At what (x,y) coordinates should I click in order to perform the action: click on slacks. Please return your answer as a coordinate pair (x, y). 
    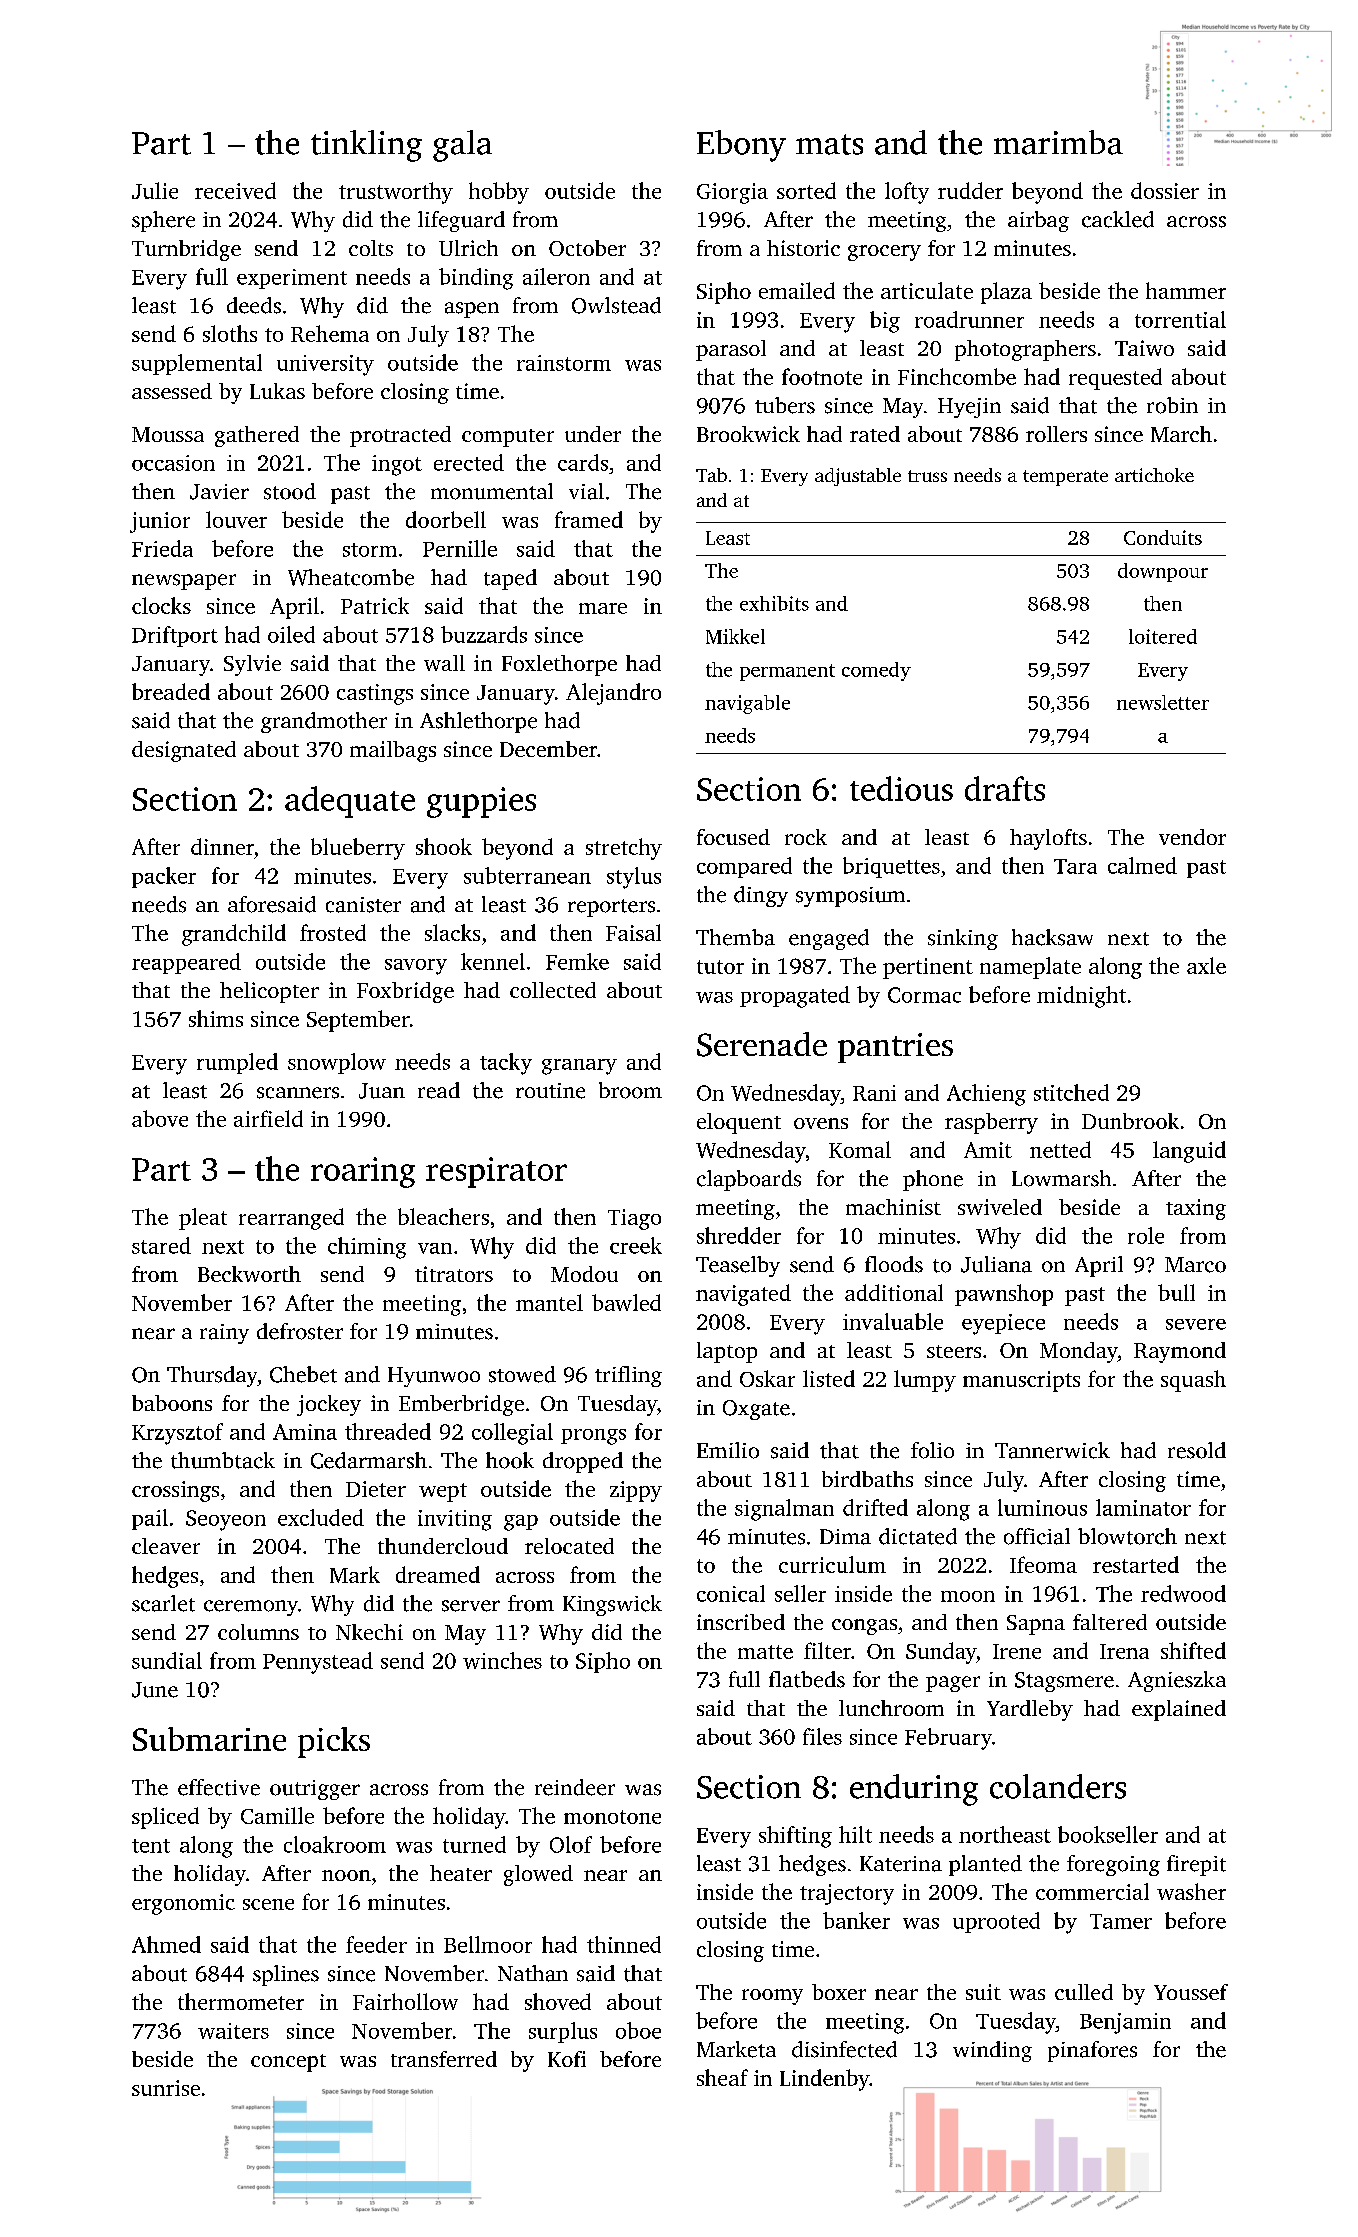
    Looking at the image, I should click on (452, 932).
